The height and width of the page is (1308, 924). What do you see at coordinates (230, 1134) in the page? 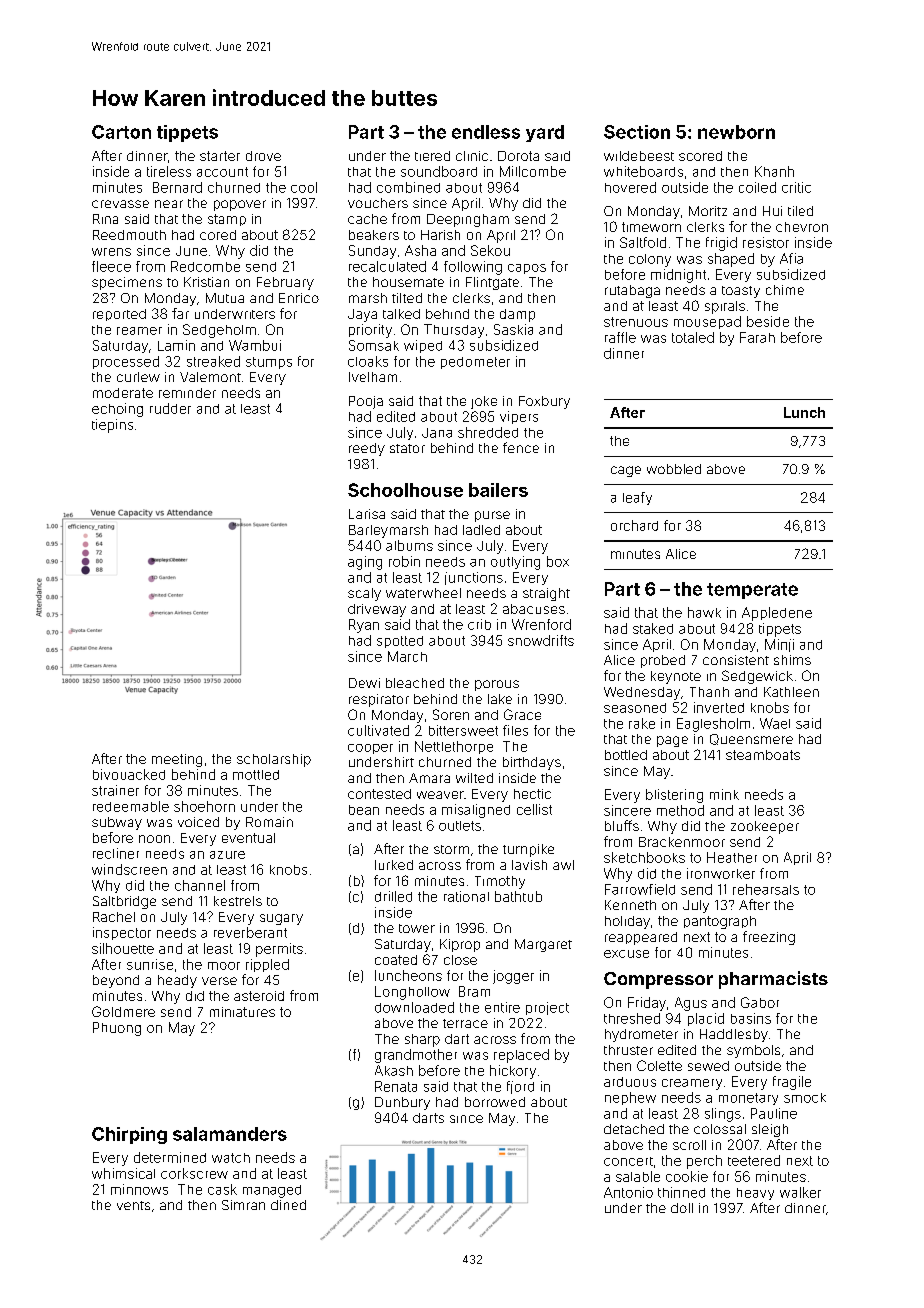
I see `salamanders` at bounding box center [230, 1134].
